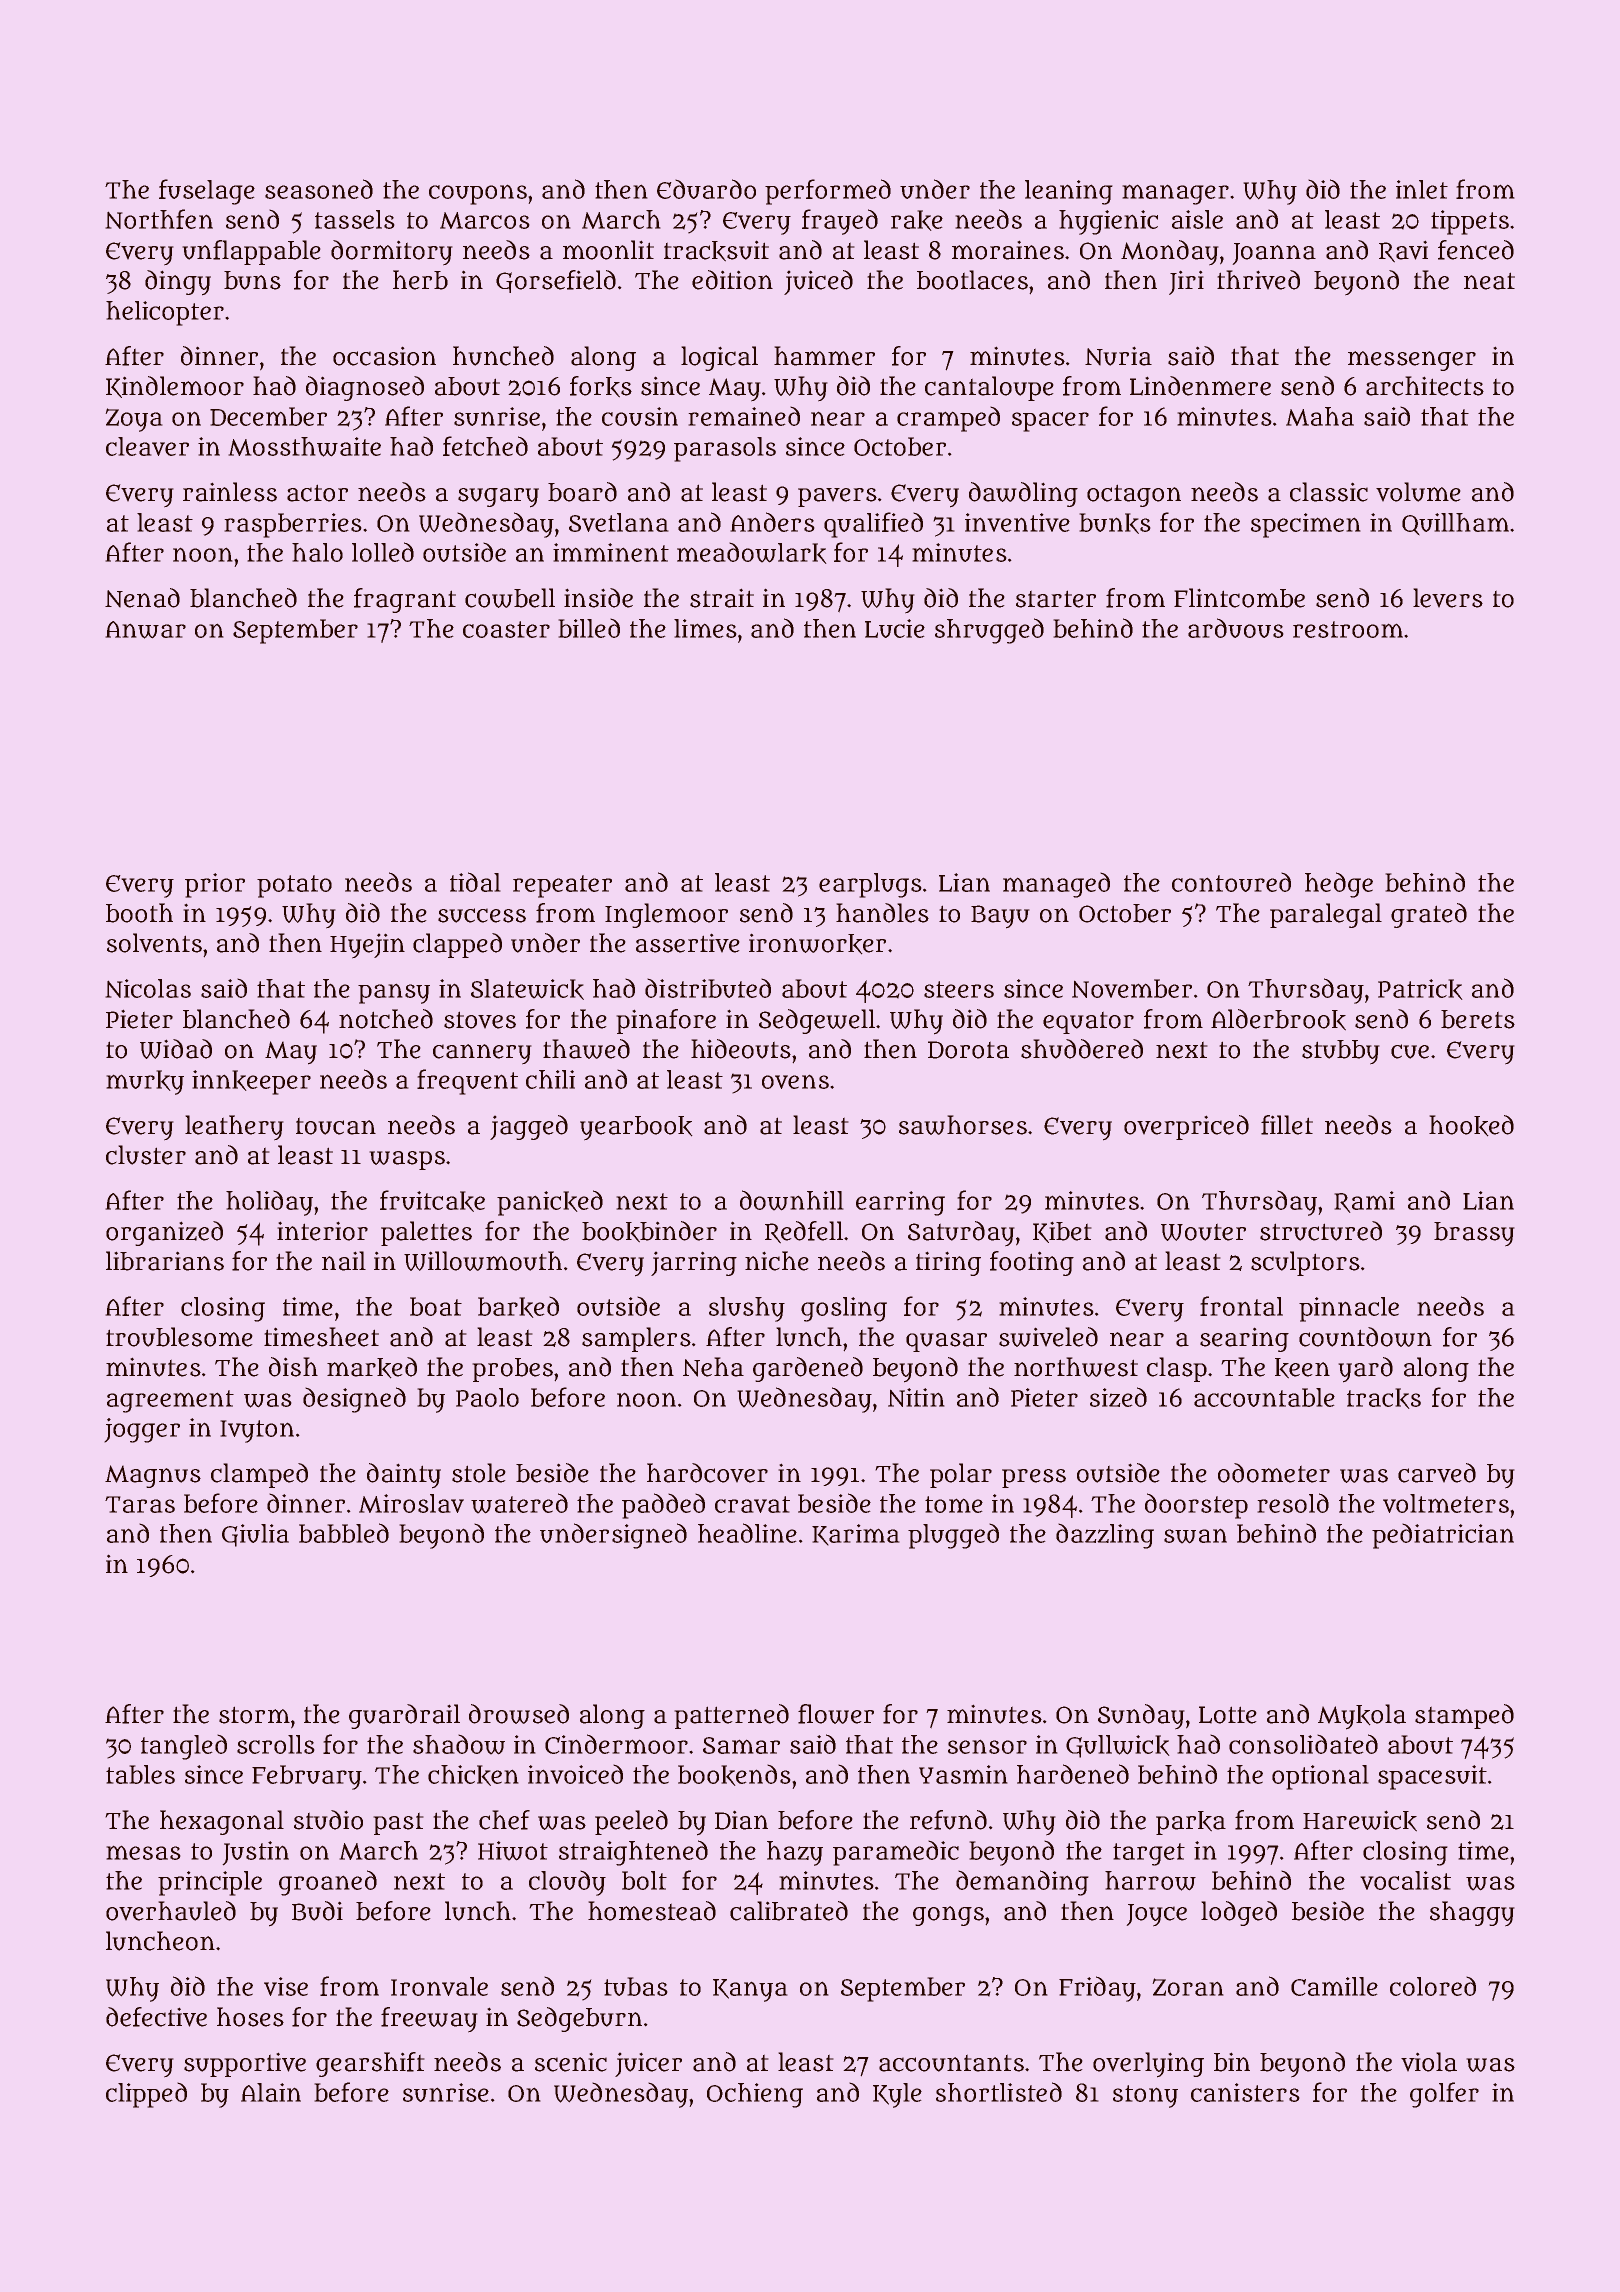 This page has width=1620, height=2292. What do you see at coordinates (1422, 189) in the page?
I see `inlet` at bounding box center [1422, 189].
